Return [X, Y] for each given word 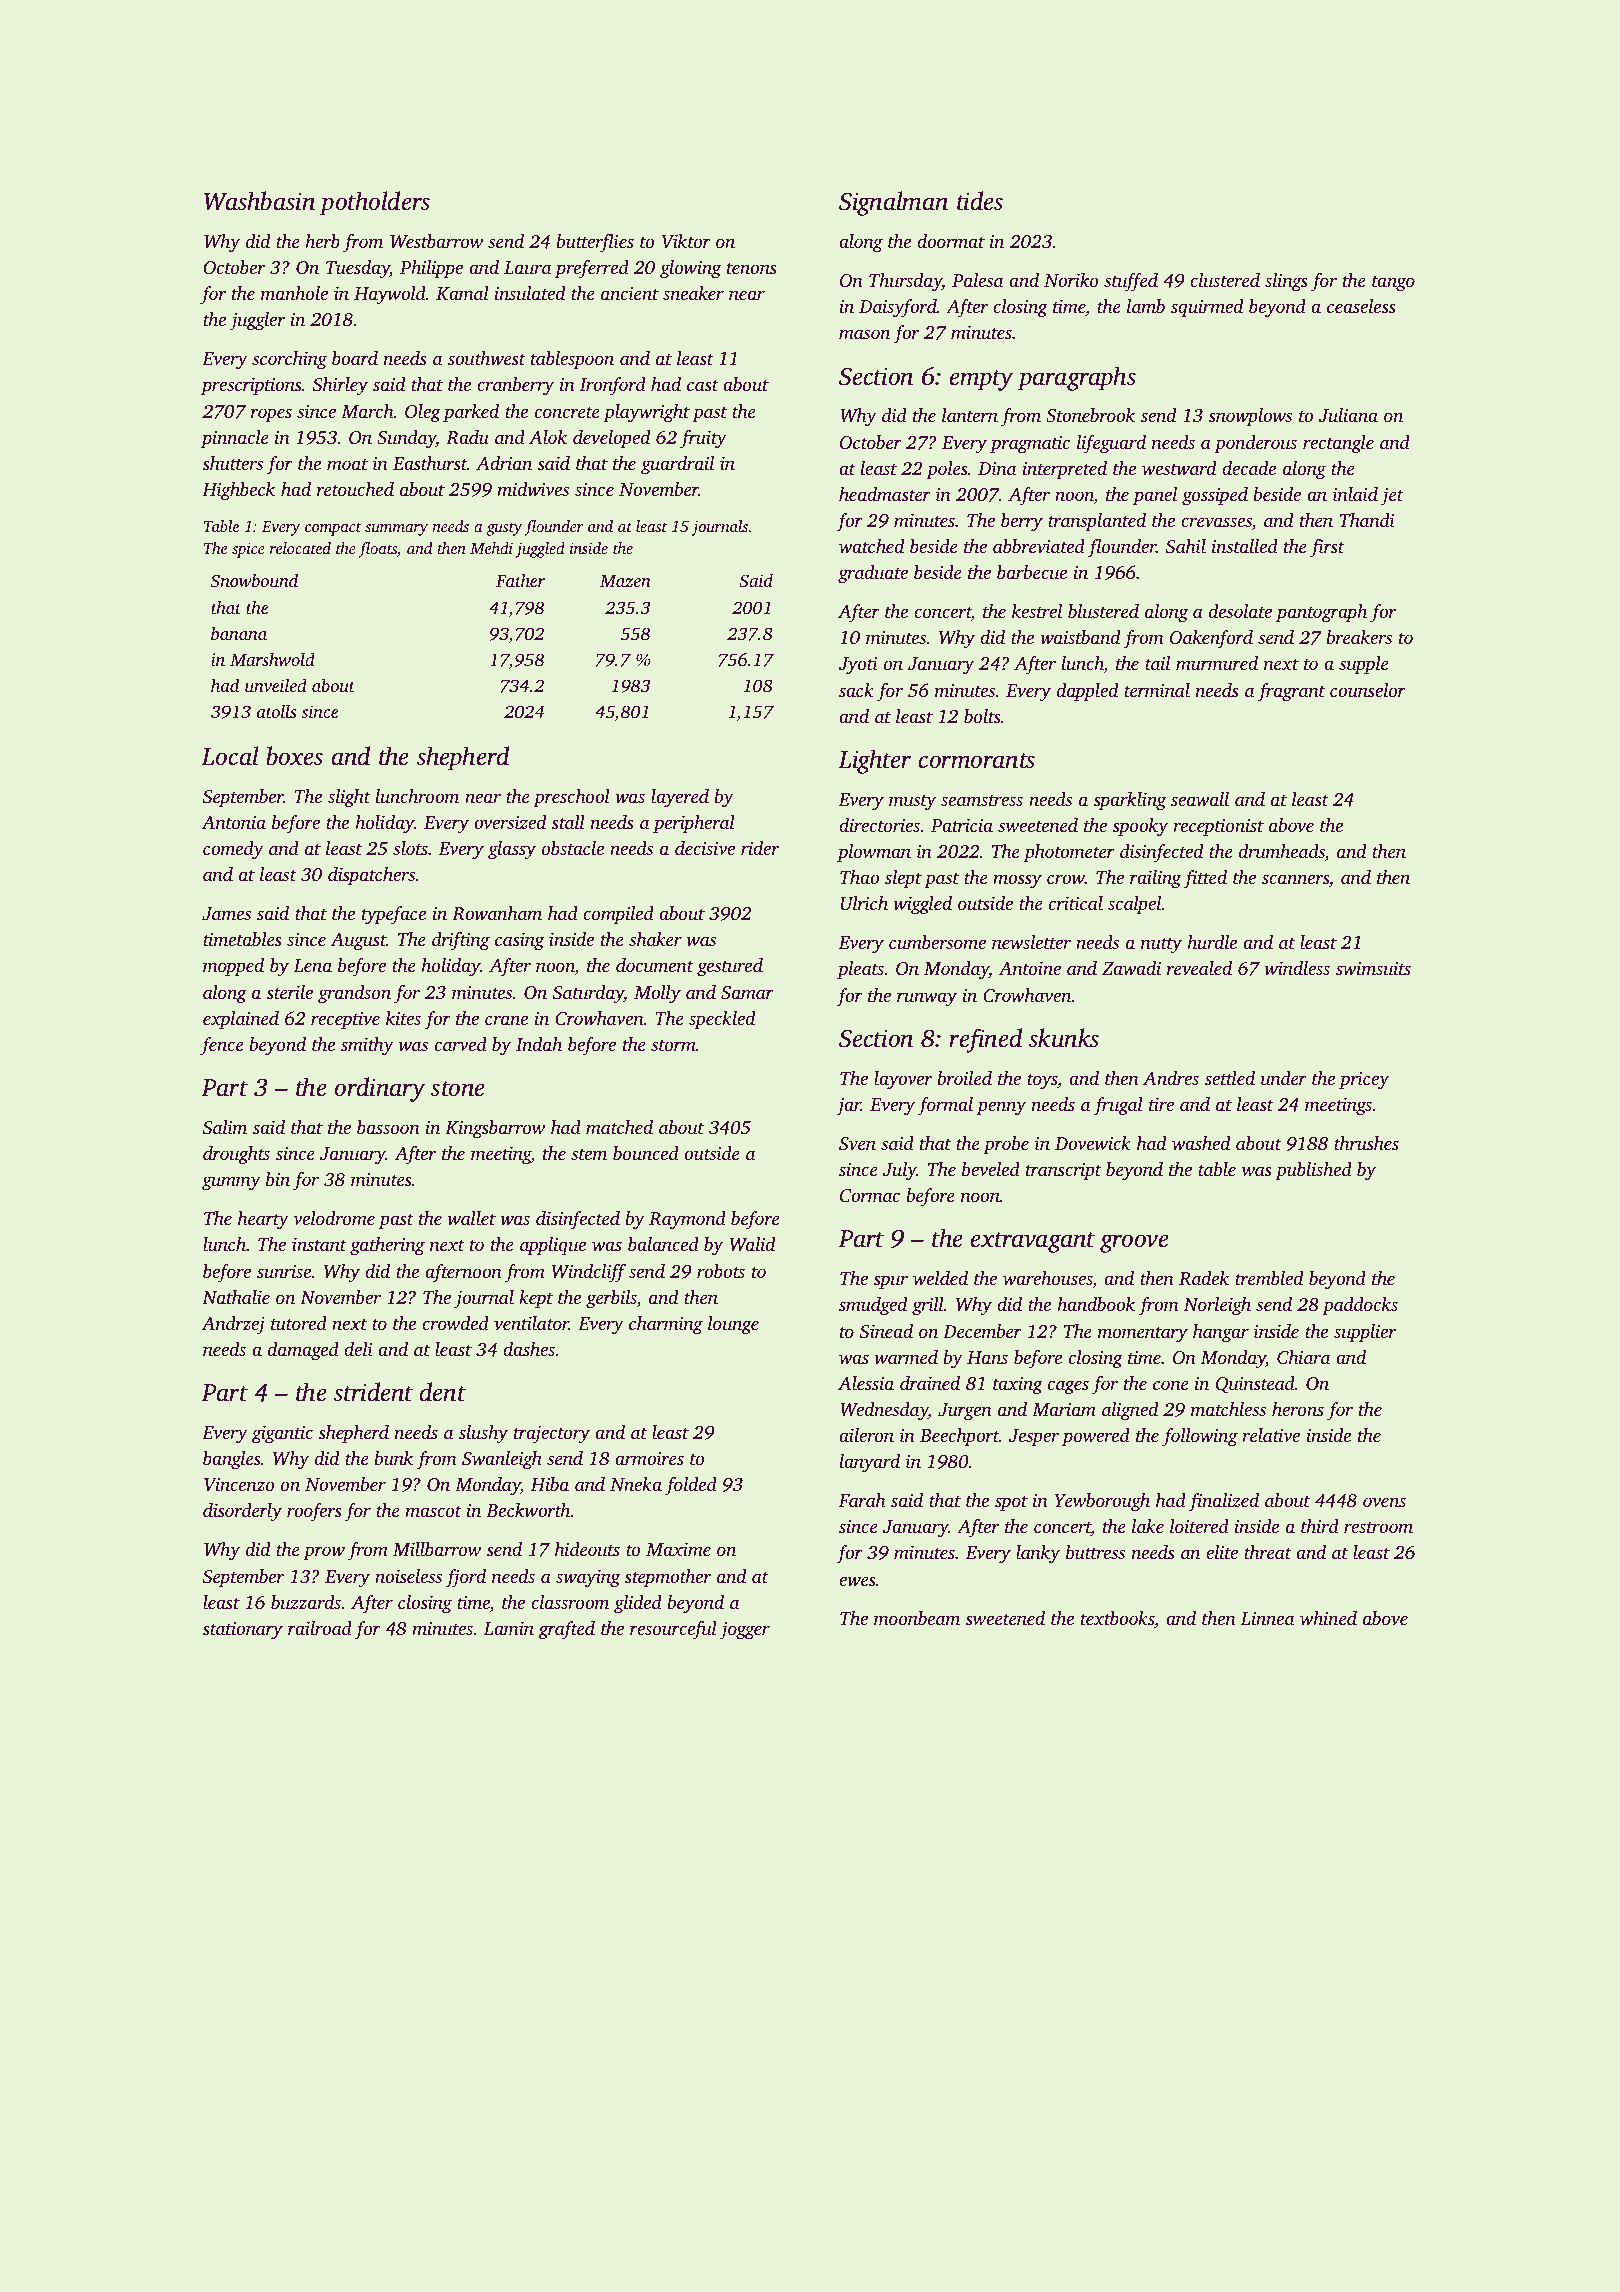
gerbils [611, 1299]
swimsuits [1373, 968]
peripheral [694, 824]
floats [377, 550]
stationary [242, 1631]
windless [1297, 968]
